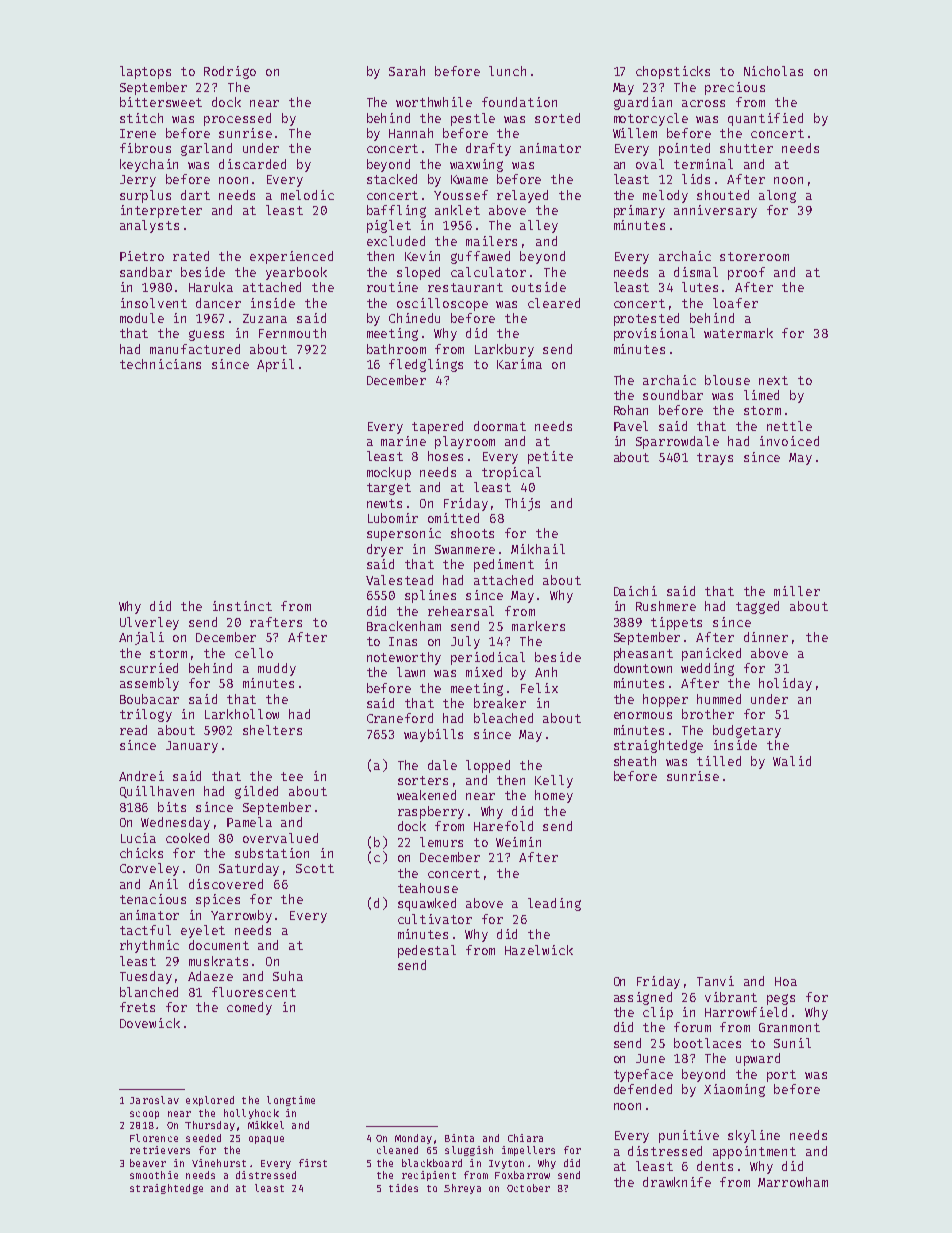 This page has width=952, height=1233. I want to click on Vinehurst, so click(219, 1163).
